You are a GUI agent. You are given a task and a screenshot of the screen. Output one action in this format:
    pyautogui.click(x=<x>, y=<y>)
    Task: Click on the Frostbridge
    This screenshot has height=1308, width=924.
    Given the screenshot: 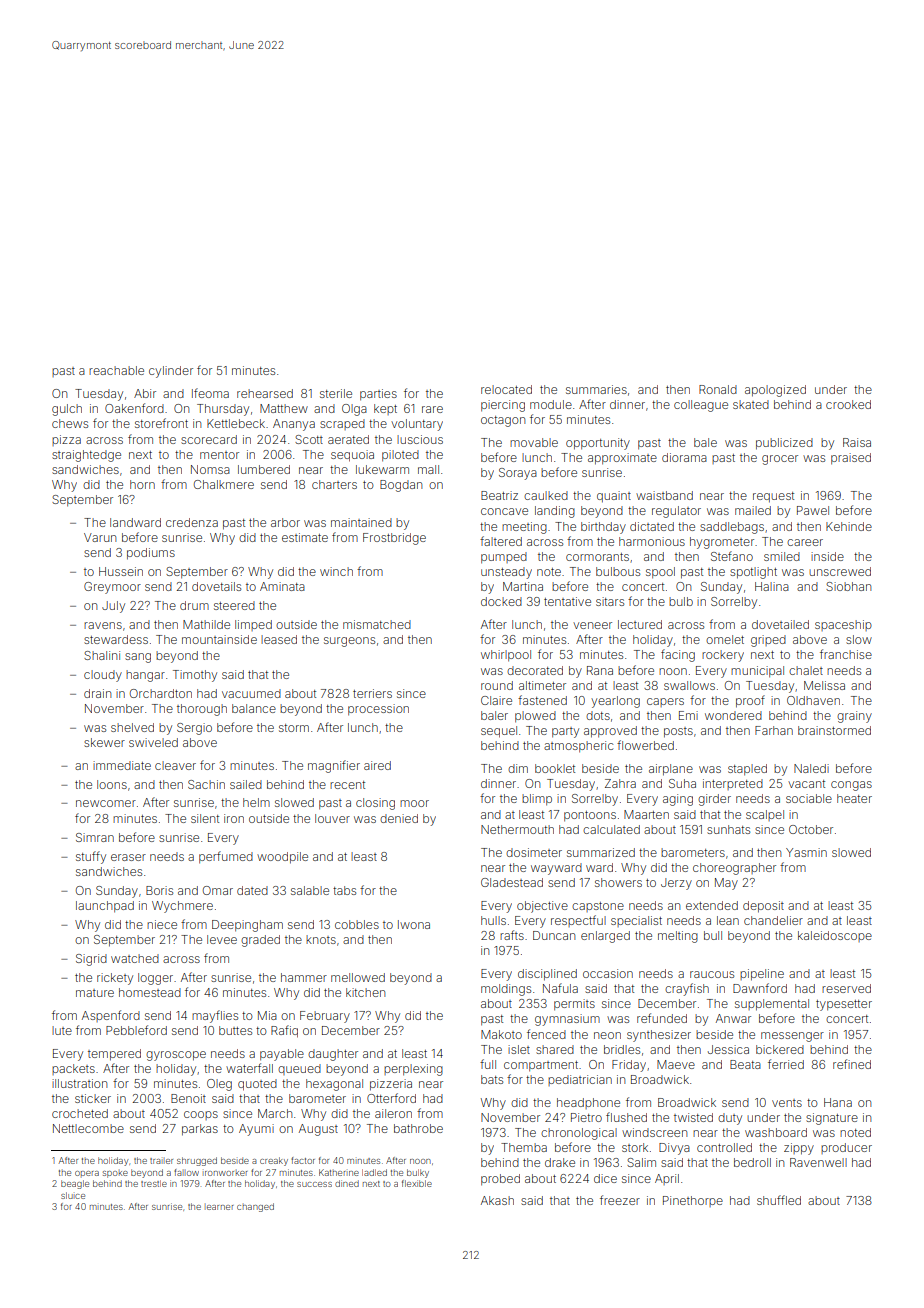 What is the action you would take?
    pyautogui.click(x=394, y=539)
